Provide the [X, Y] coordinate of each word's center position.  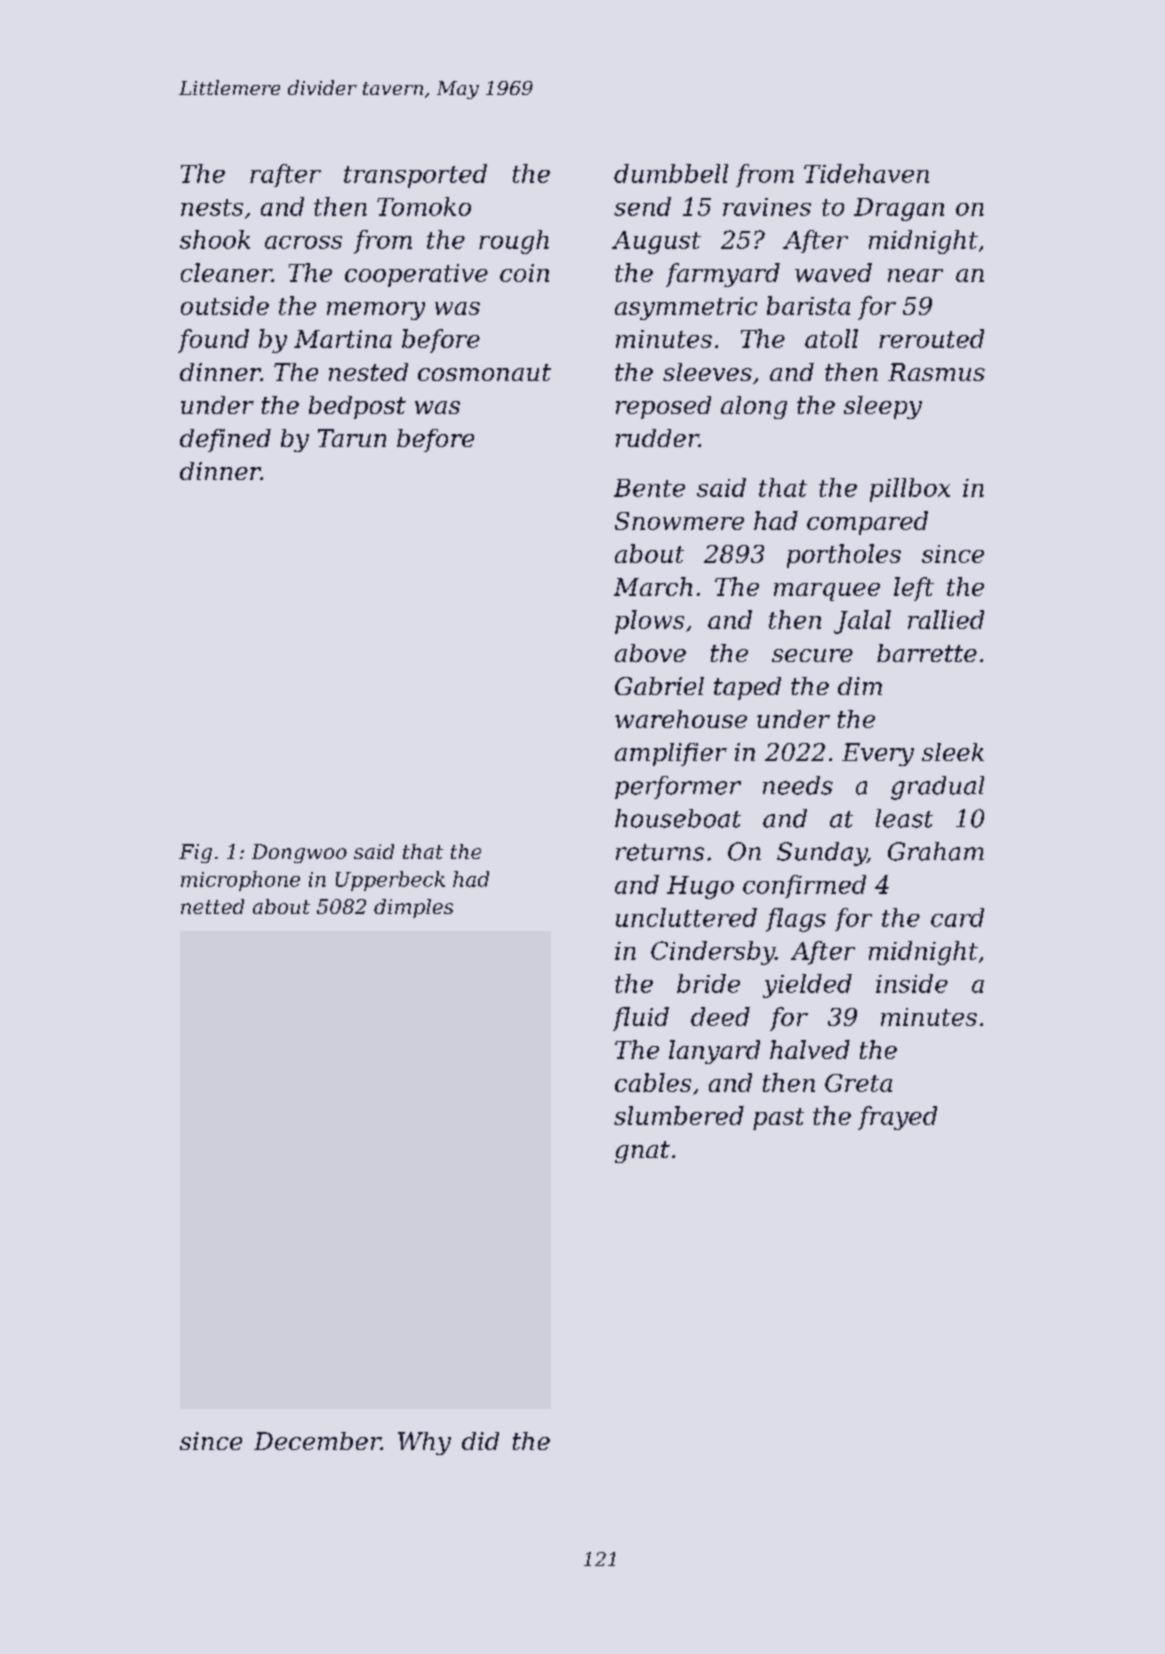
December [317, 1441]
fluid [641, 1019]
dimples [413, 908]
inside [912, 983]
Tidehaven [866, 173]
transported [415, 176]
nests [212, 207]
